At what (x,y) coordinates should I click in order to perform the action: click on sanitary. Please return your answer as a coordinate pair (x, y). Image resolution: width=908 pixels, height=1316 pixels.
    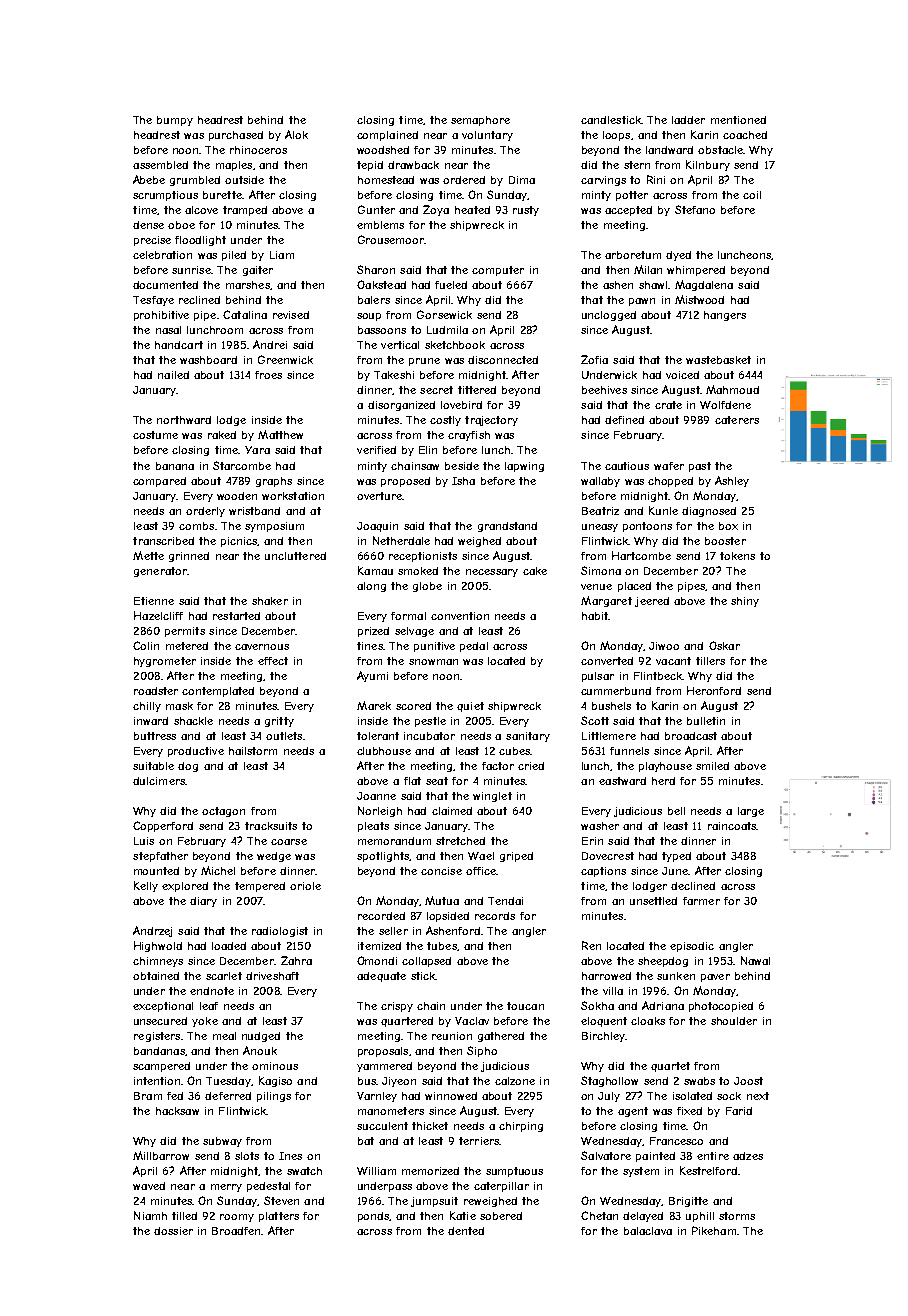
    Looking at the image, I should click on (528, 737).
